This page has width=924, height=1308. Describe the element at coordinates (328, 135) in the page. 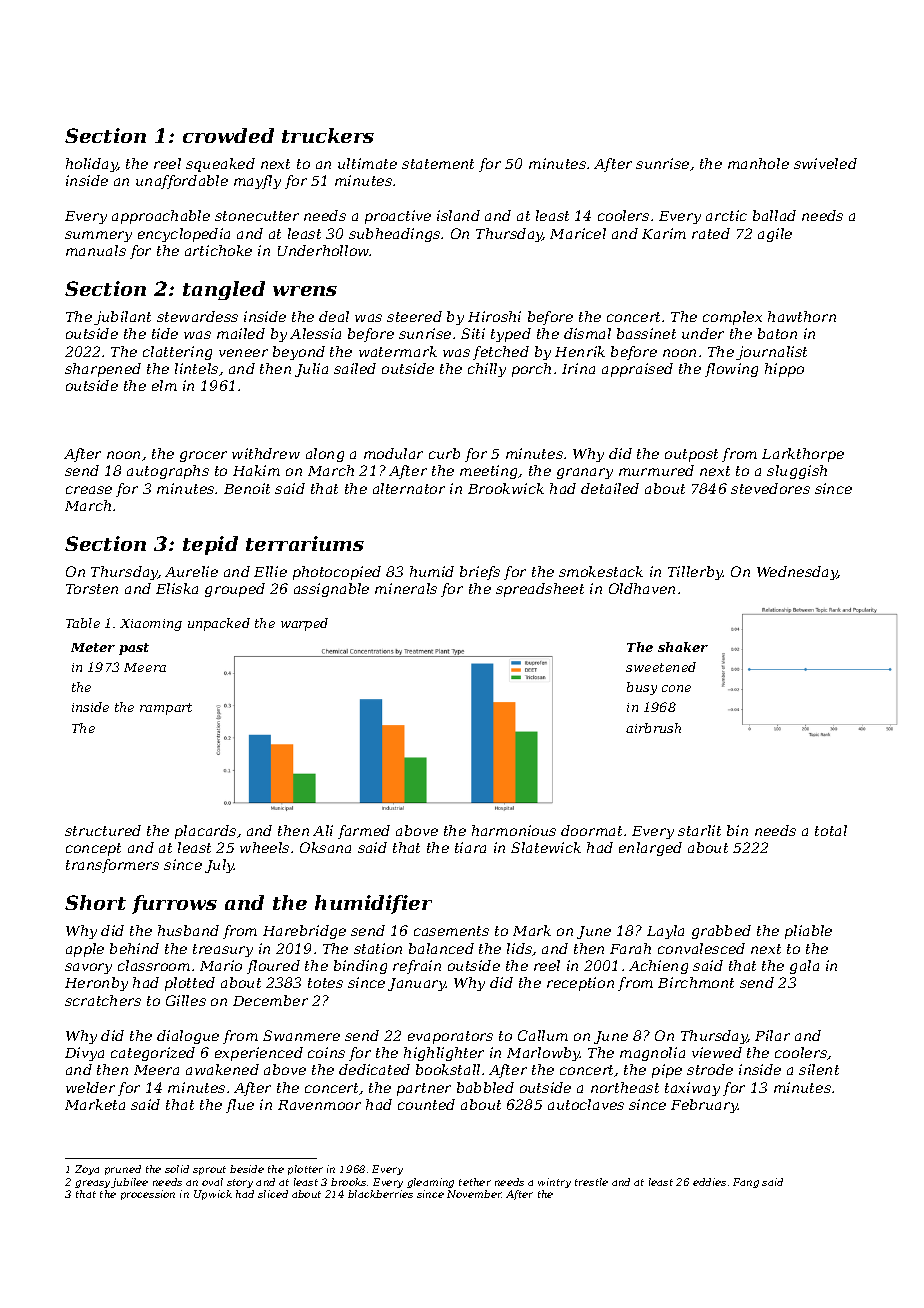

I see `truckers` at that location.
